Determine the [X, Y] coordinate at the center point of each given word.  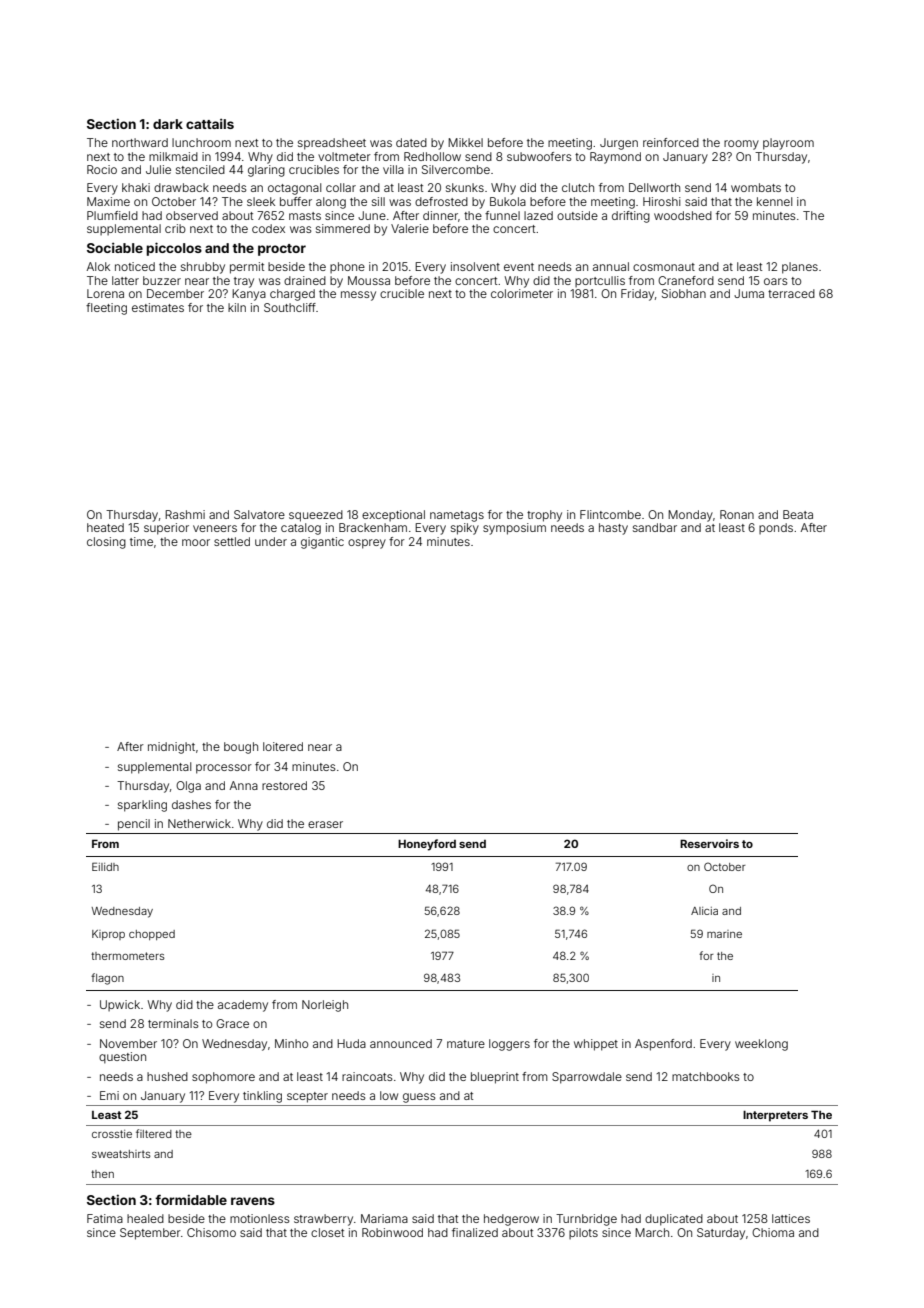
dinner [440, 215]
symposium [514, 529]
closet [327, 1232]
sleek [261, 201]
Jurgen [619, 144]
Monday [690, 516]
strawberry [323, 1220]
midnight [171, 748]
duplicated [674, 1220]
